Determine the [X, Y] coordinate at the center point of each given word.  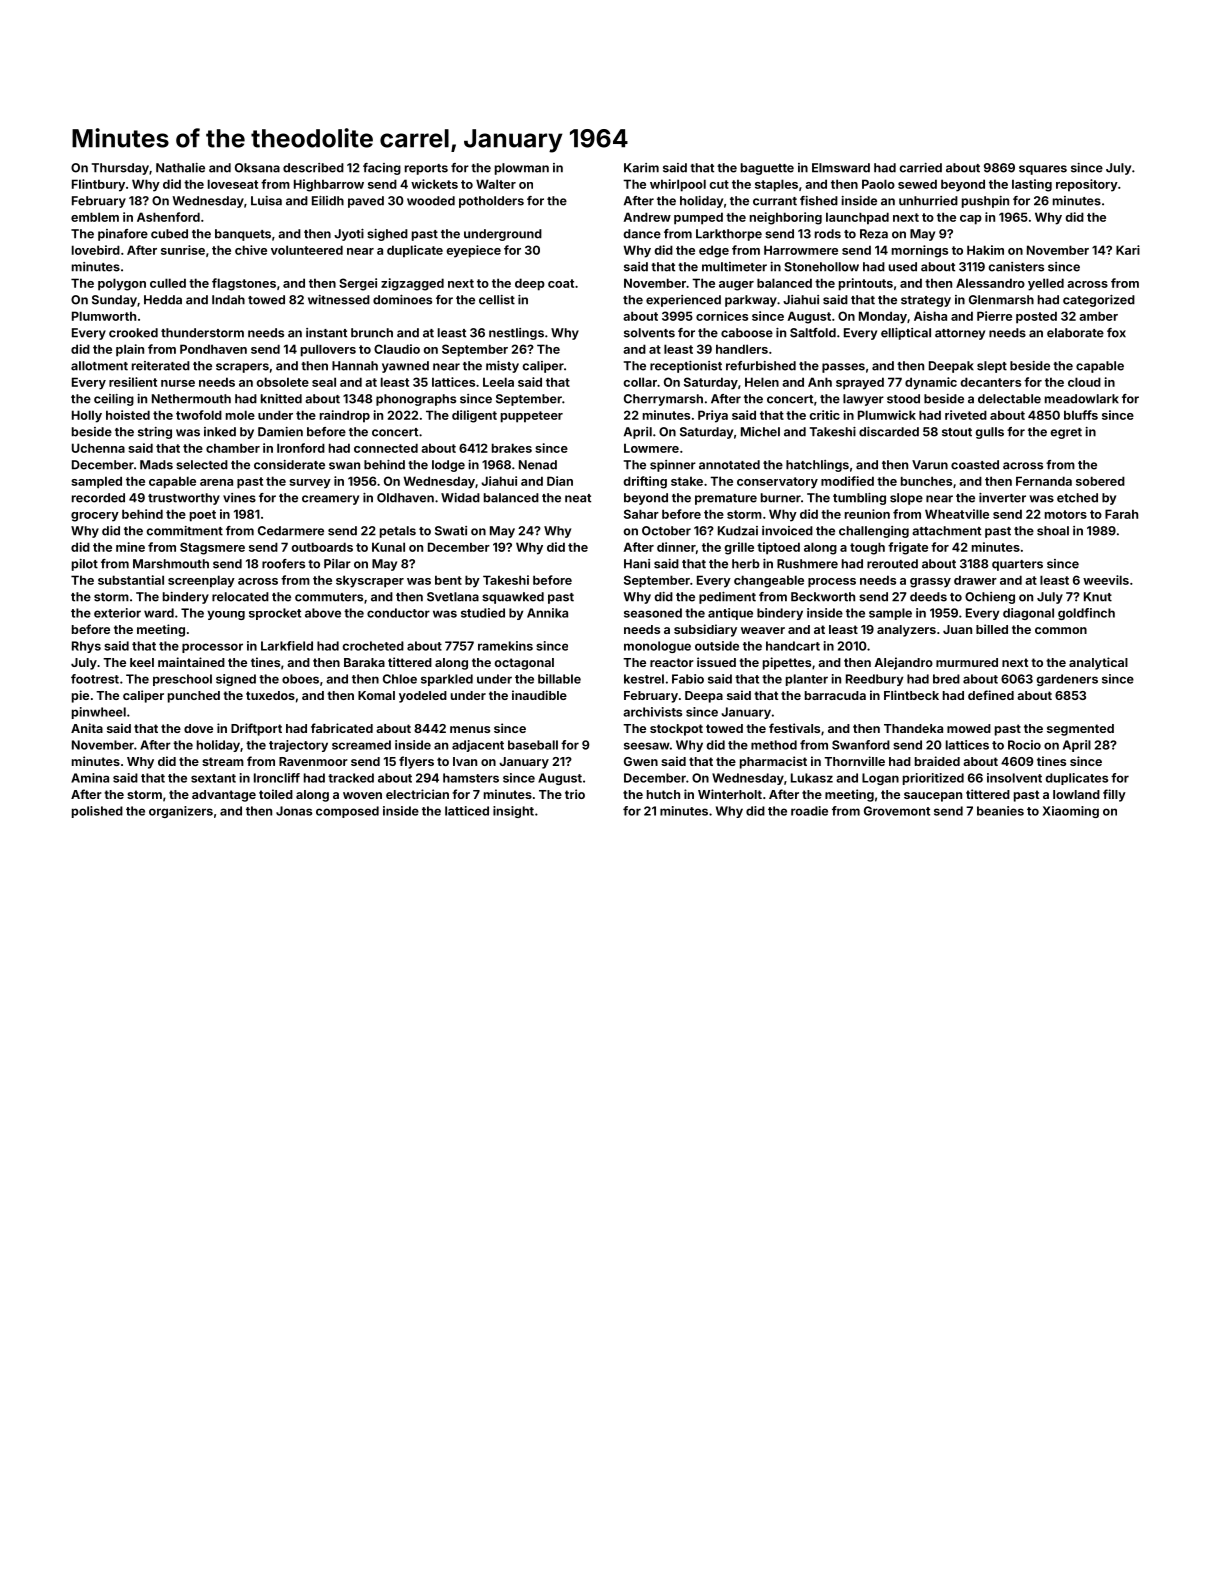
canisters [1016, 267]
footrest [95, 679]
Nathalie [180, 168]
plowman [522, 169]
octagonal [524, 664]
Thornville [854, 761]
